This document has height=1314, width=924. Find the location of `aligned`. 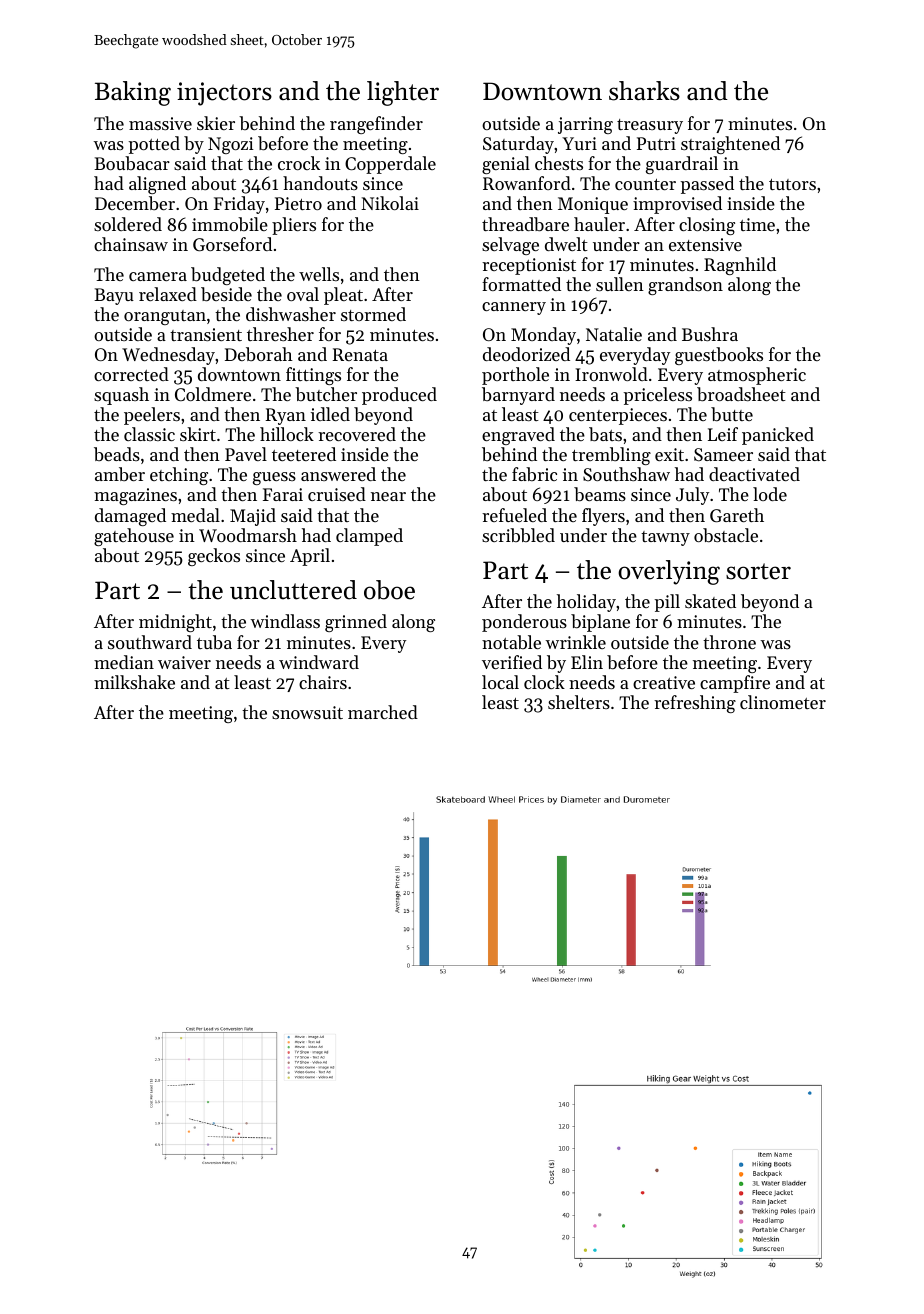

aligned is located at coordinates (157, 185).
